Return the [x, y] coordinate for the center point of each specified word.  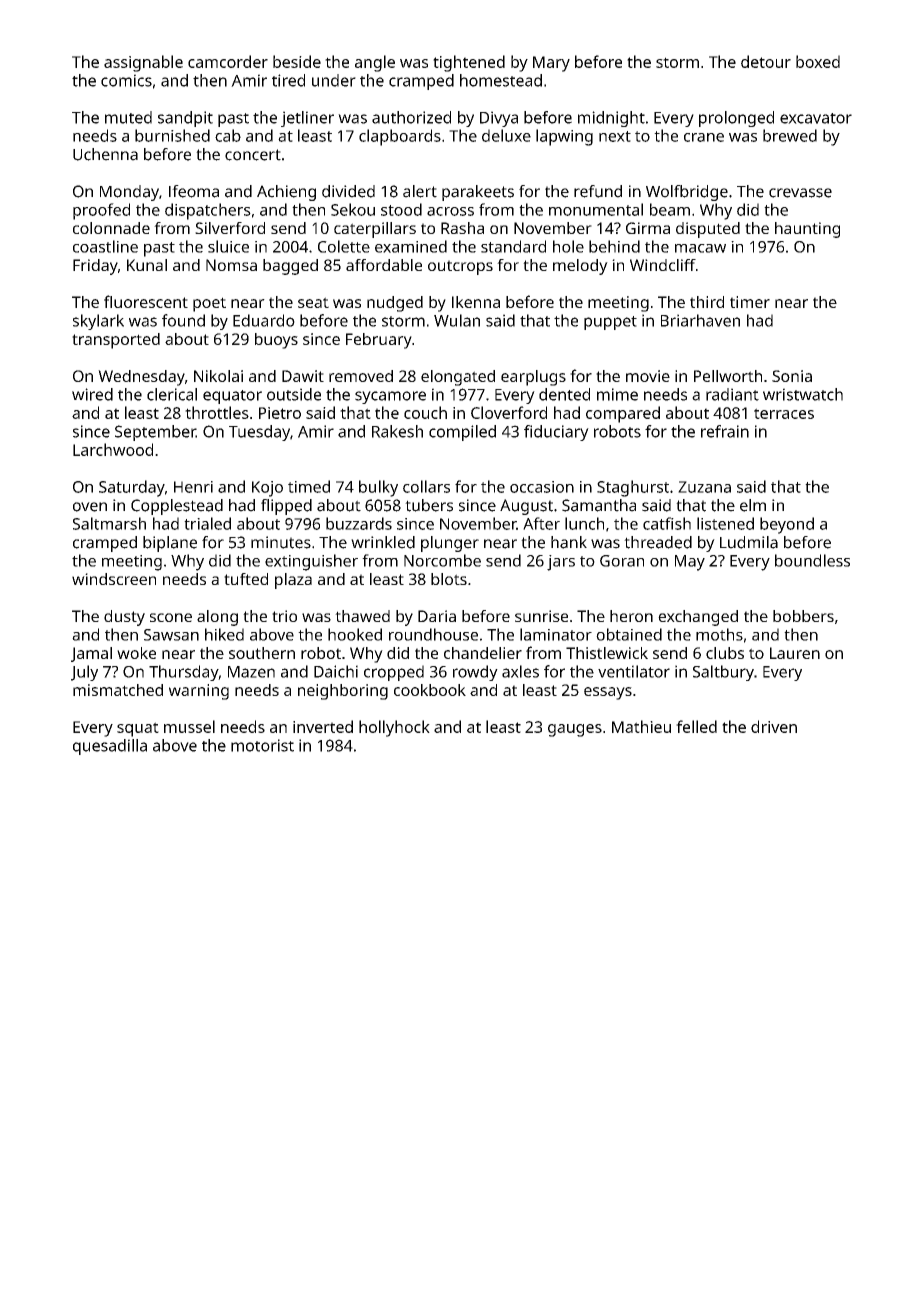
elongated [458, 378]
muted [128, 117]
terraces [784, 413]
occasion [542, 487]
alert [420, 191]
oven [90, 507]
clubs [725, 653]
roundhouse [433, 634]
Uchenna [105, 154]
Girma [648, 228]
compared [623, 414]
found [183, 320]
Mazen [251, 672]
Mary [551, 64]
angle [375, 63]
